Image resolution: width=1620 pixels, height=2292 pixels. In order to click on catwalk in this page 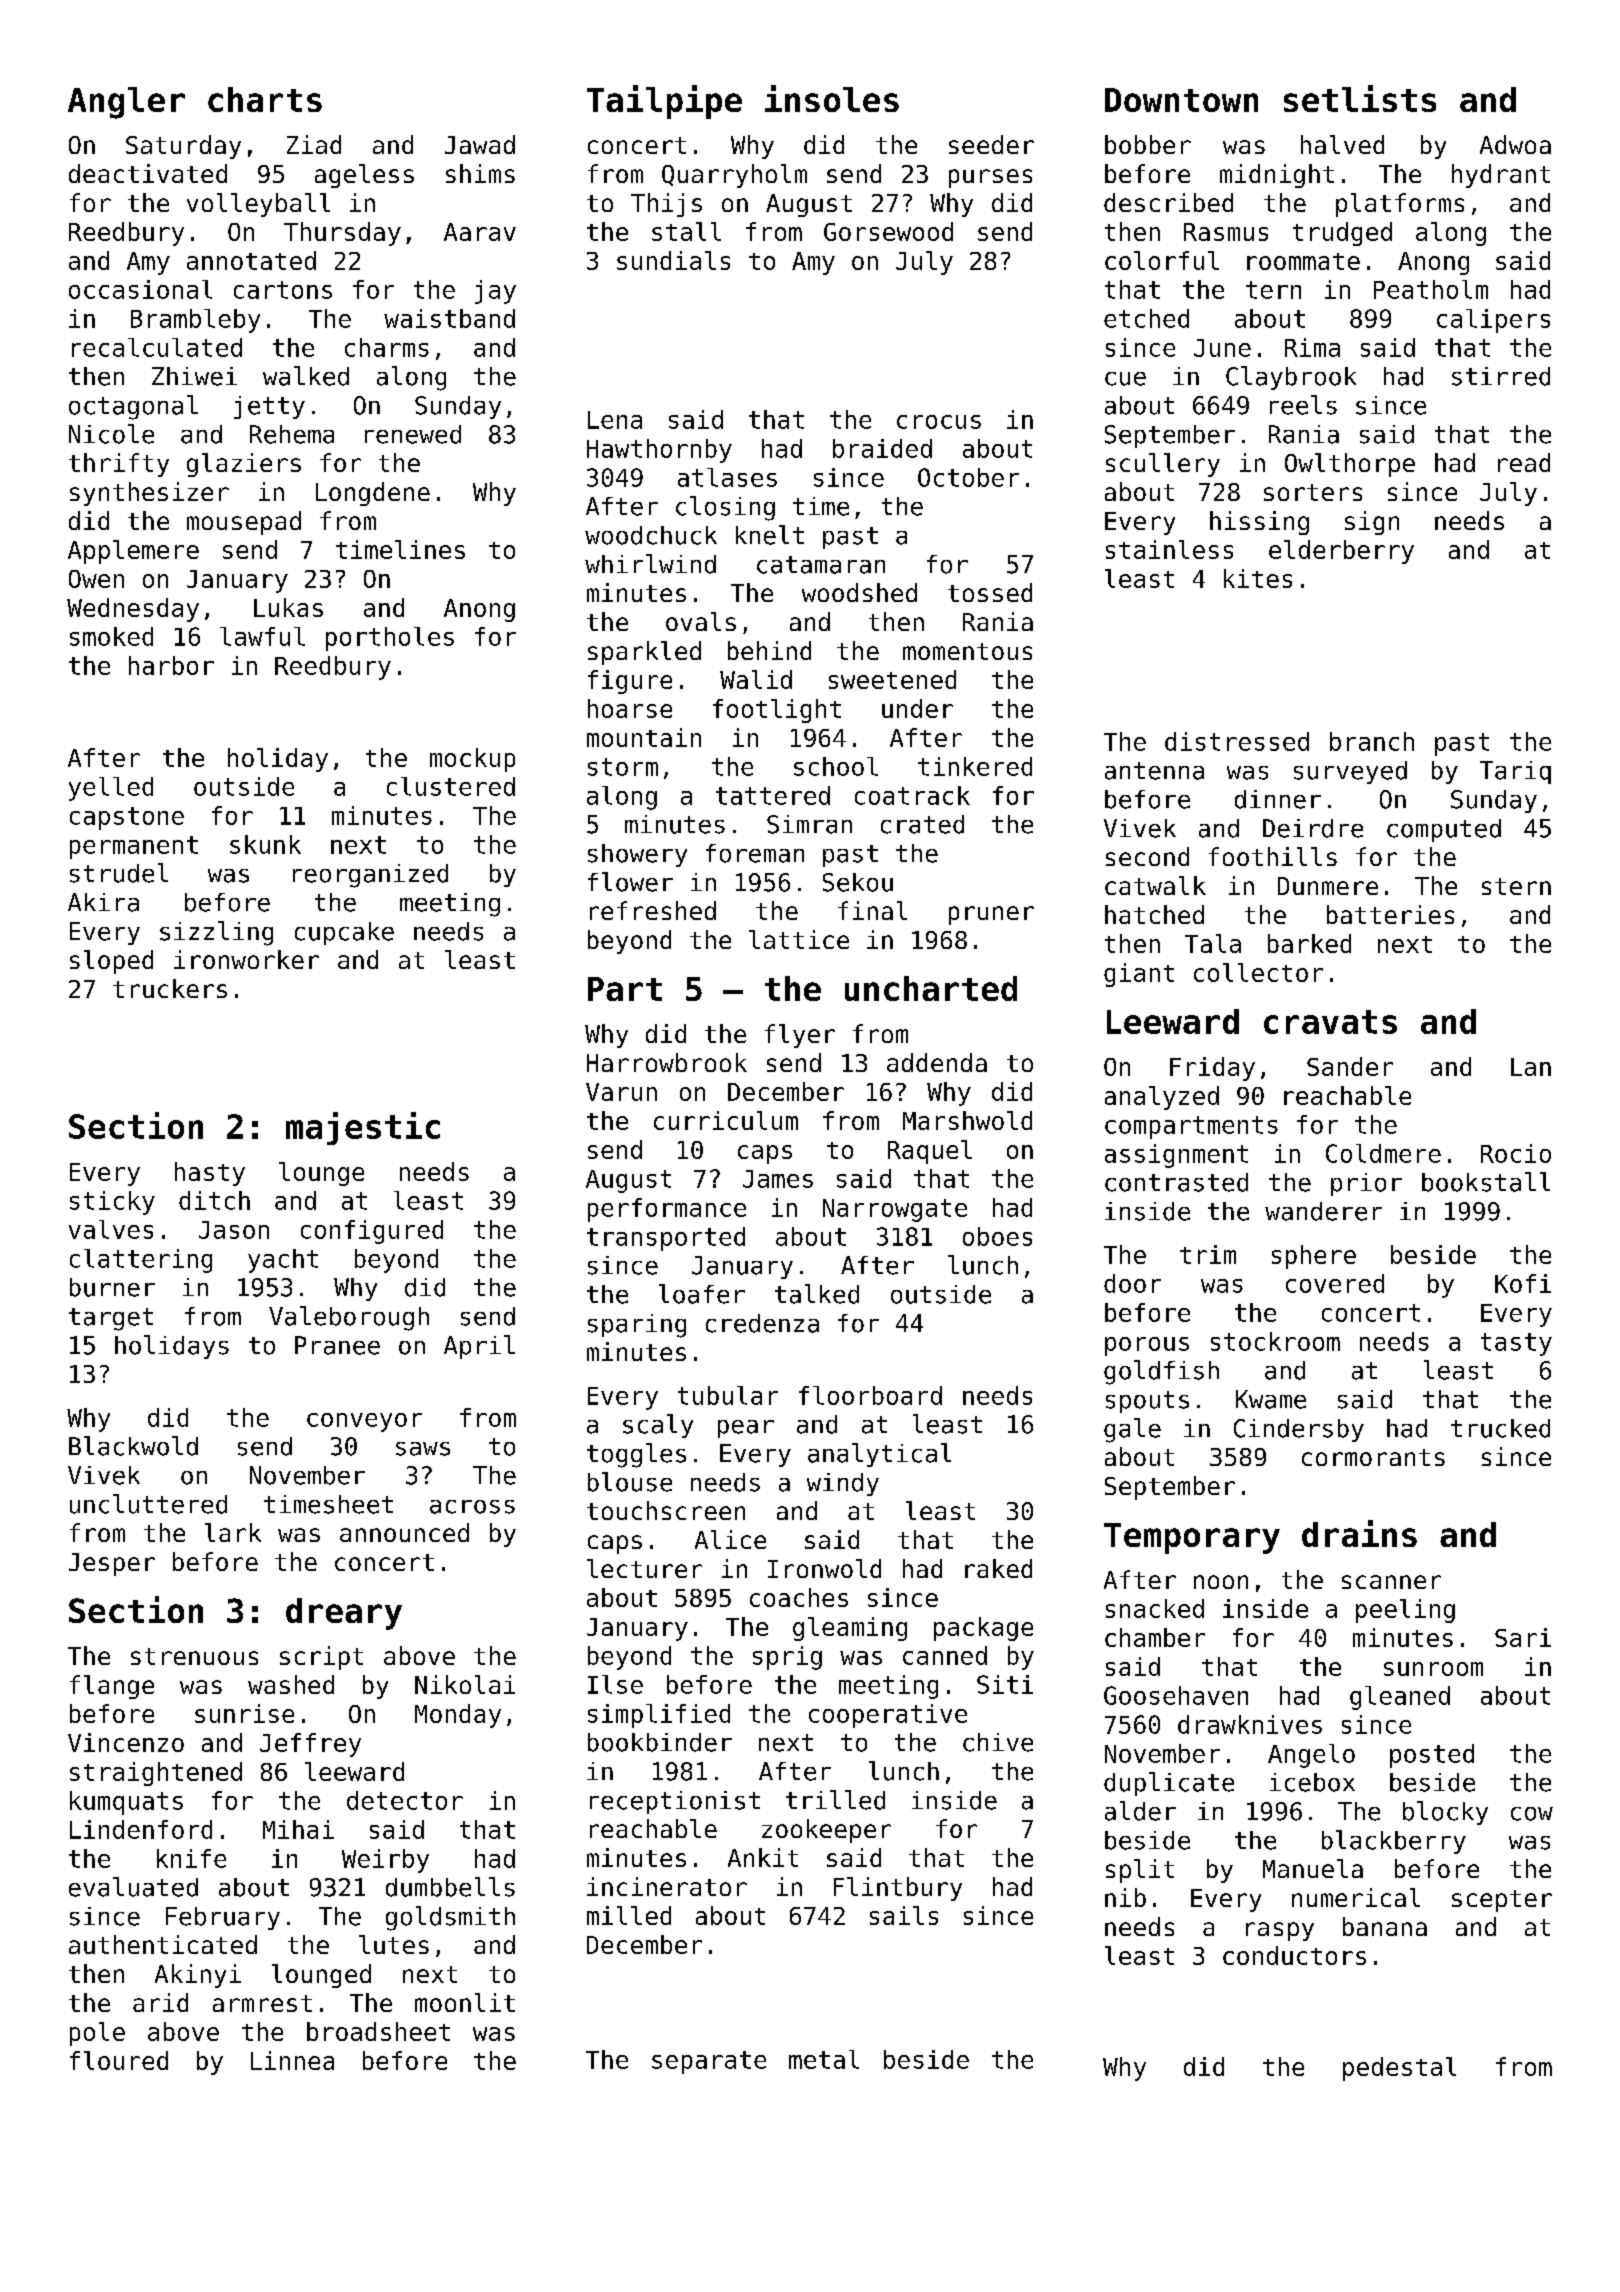, I will do `click(1155, 885)`.
